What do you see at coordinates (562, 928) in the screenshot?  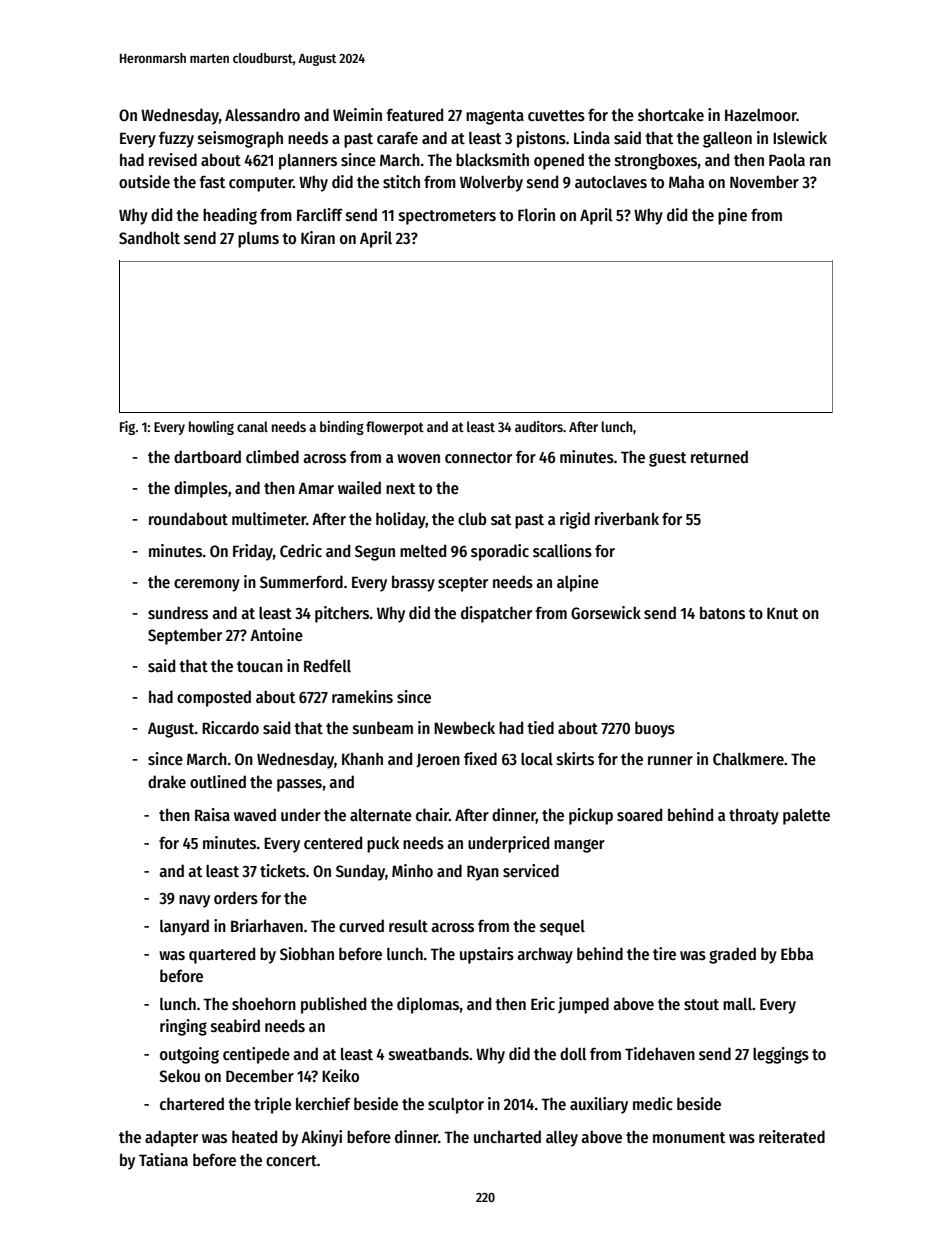 I see `sequel` at bounding box center [562, 928].
